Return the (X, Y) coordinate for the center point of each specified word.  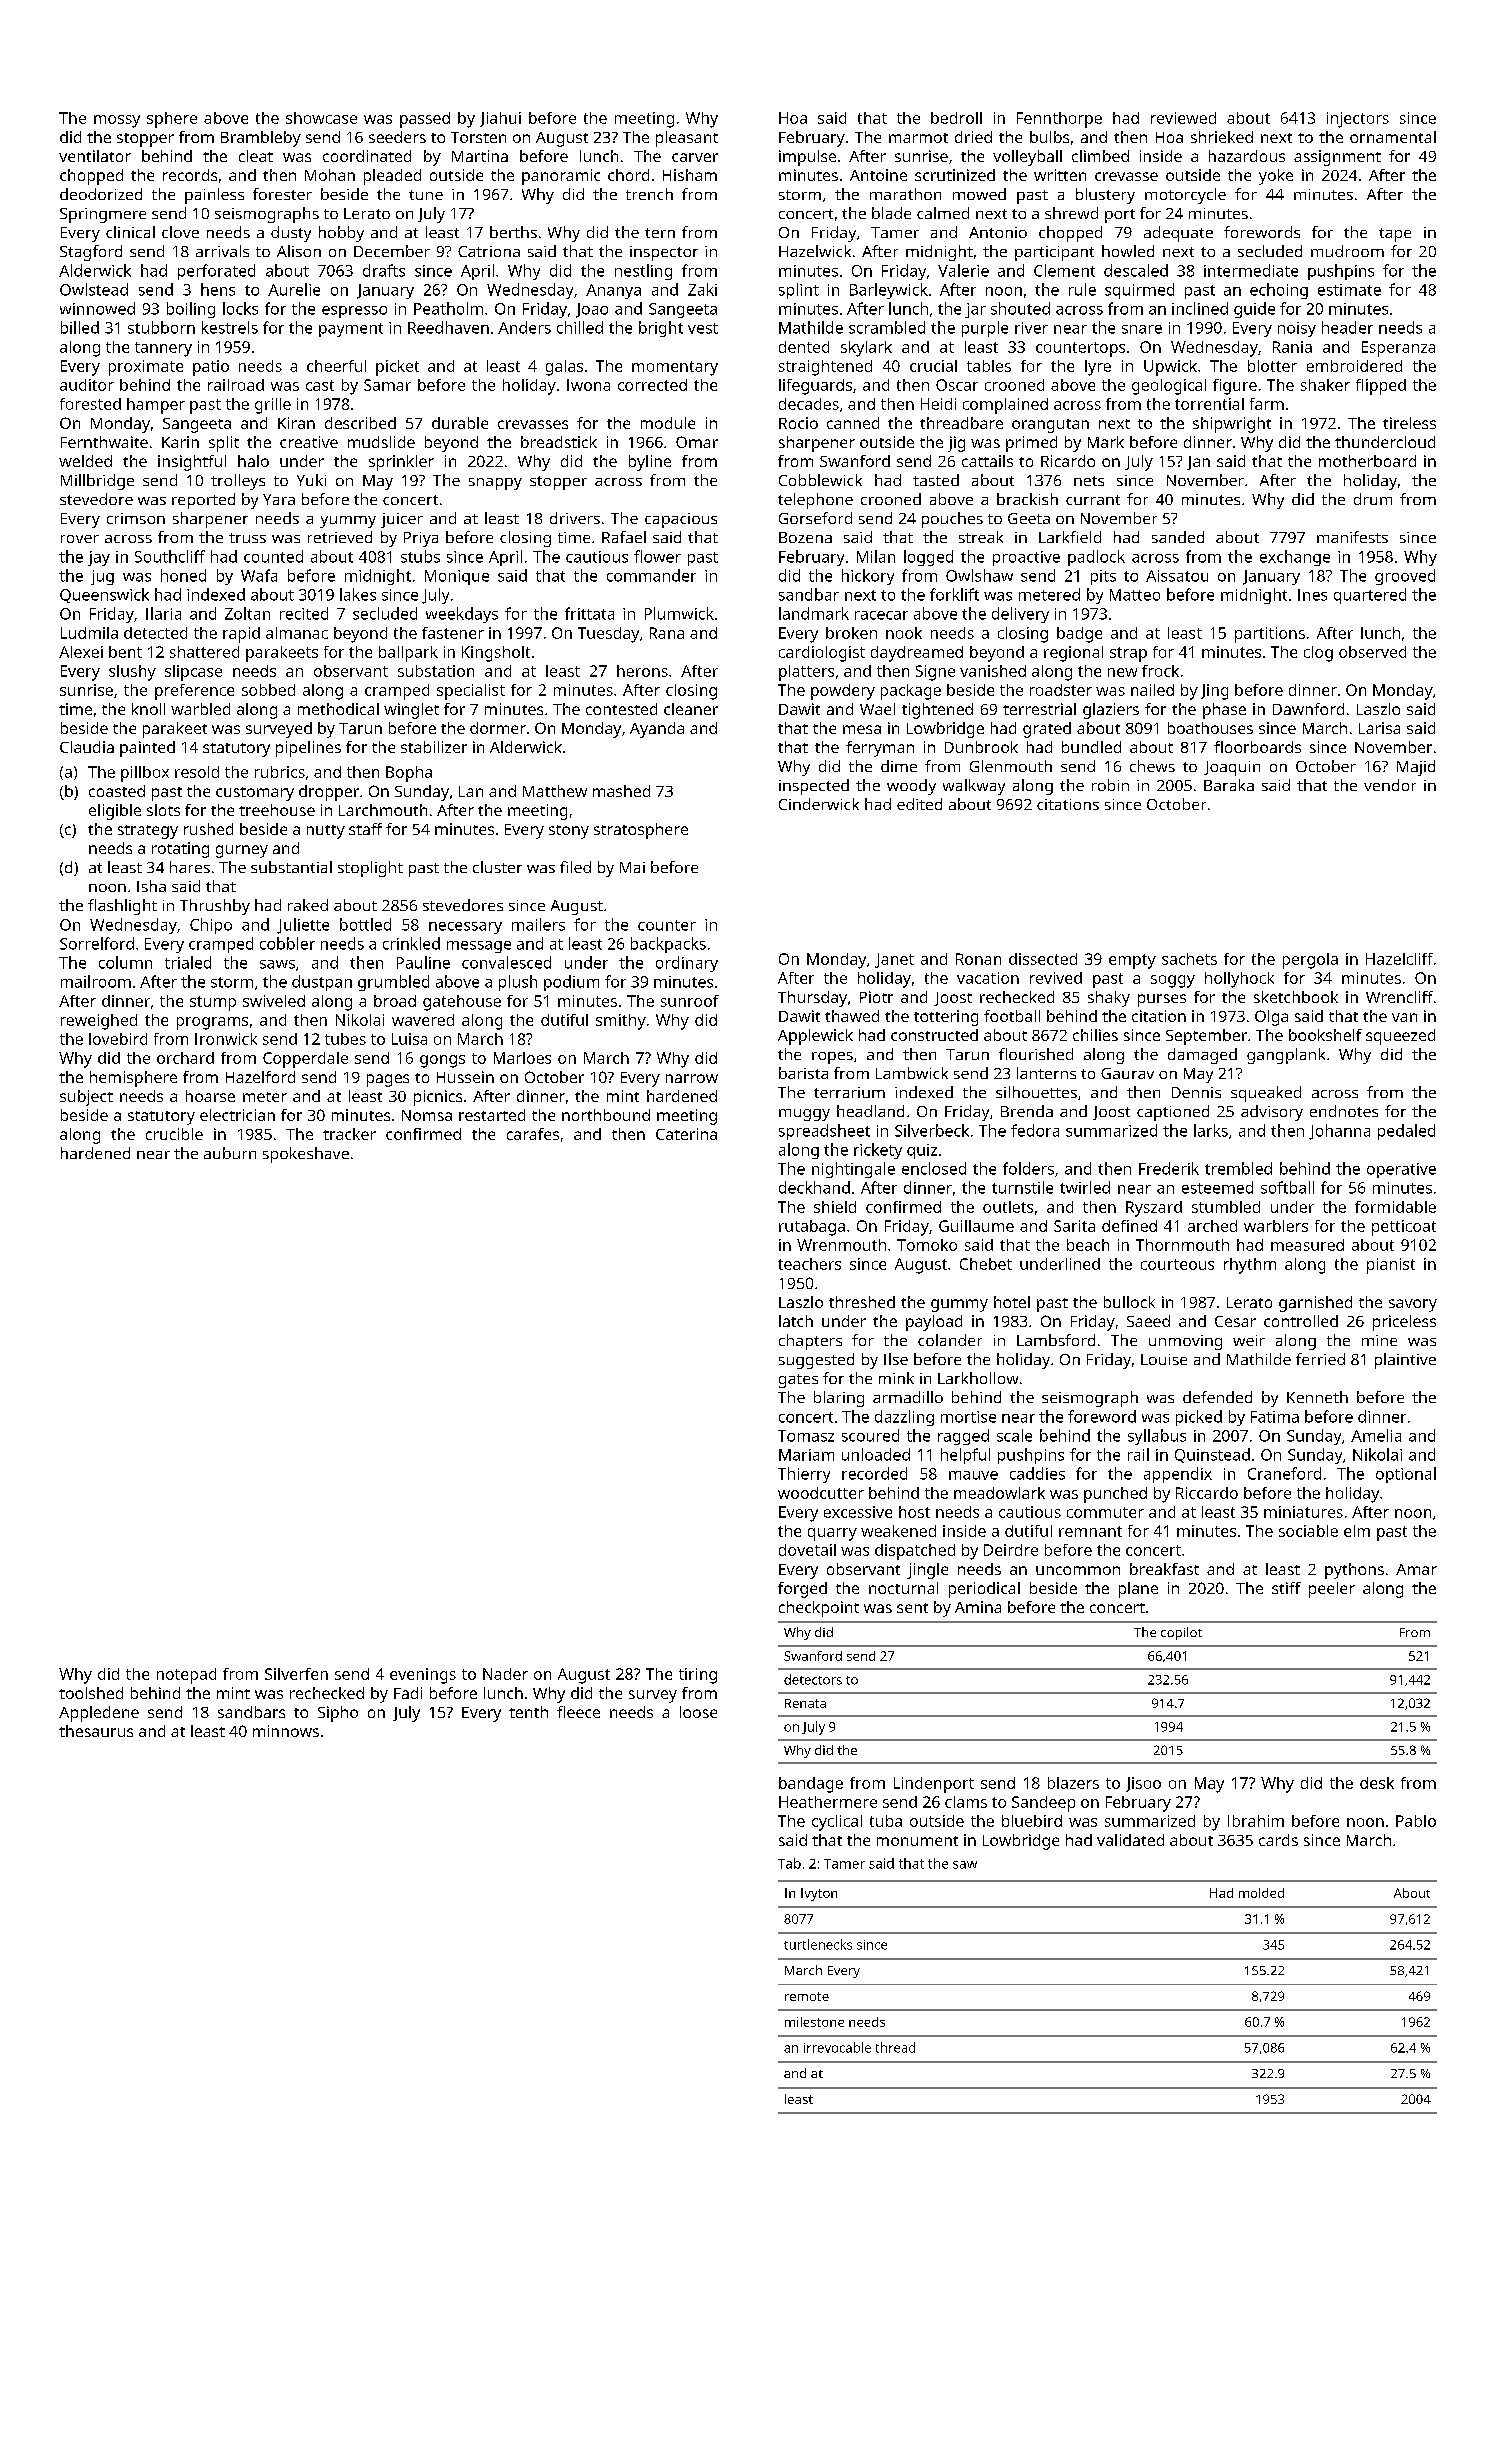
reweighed (99, 1022)
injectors (1358, 120)
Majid (1416, 768)
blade (891, 213)
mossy (117, 121)
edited (919, 804)
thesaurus (96, 1731)
